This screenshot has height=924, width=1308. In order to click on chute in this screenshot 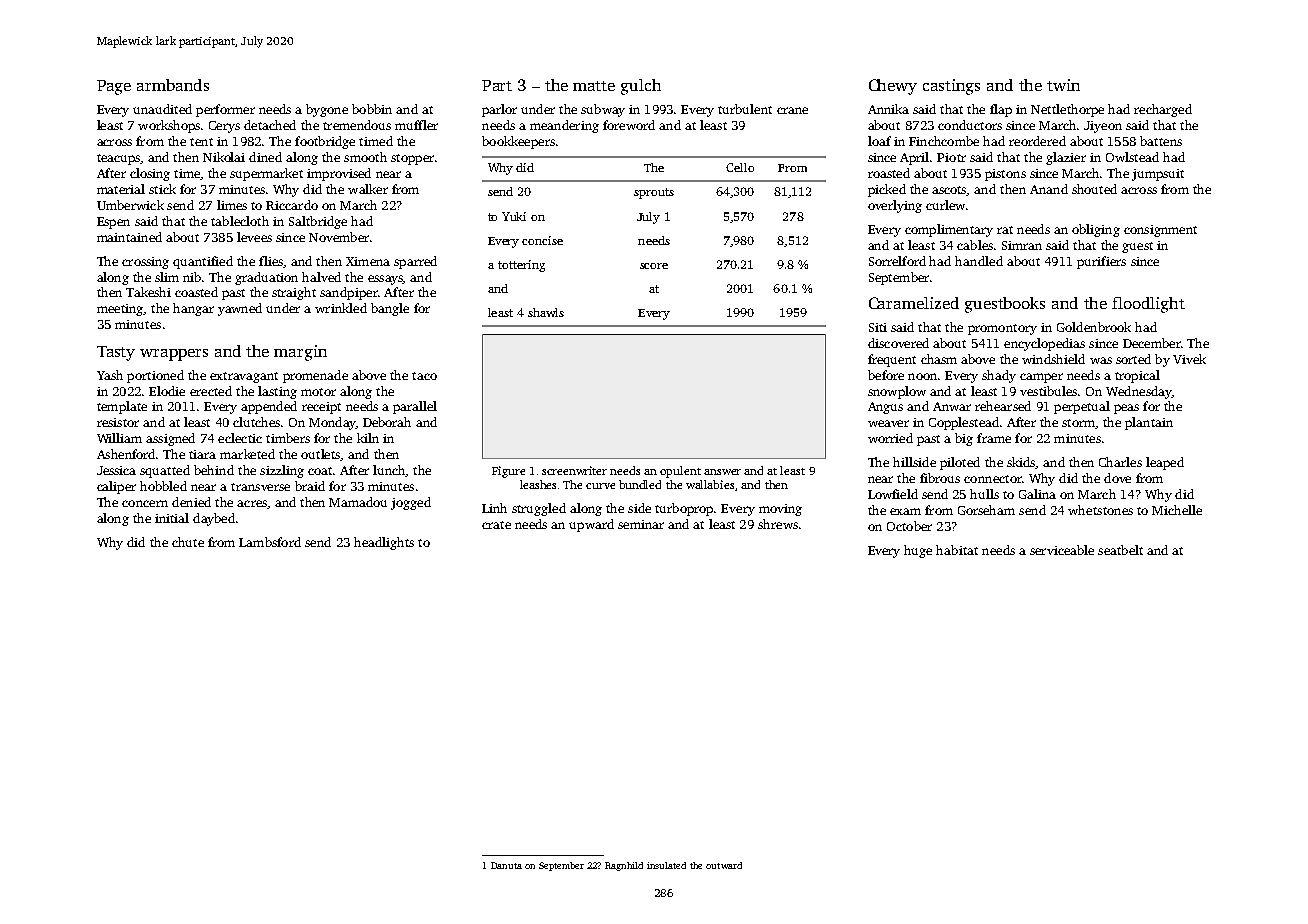, I will do `click(188, 542)`.
